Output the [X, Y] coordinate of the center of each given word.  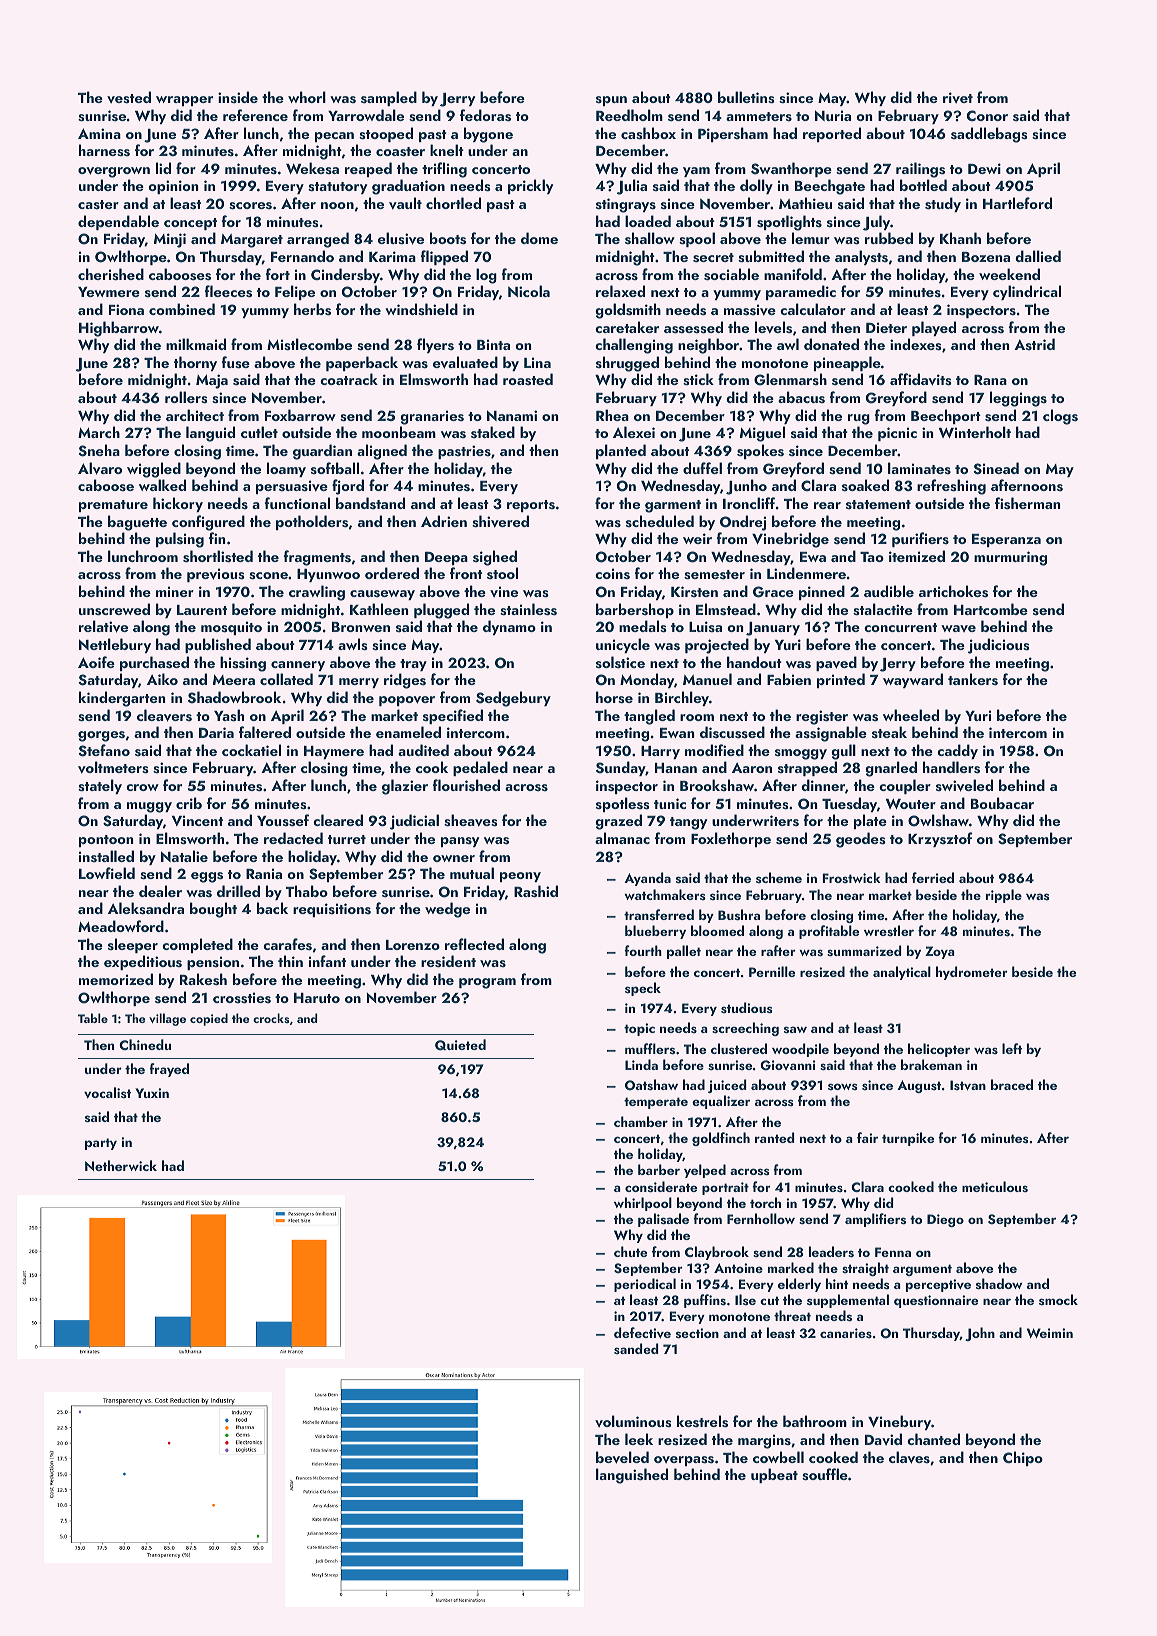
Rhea [612, 415]
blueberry [655, 932]
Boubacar [1002, 803]
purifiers [920, 539]
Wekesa [312, 168]
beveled [622, 1457]
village [167, 1019]
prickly [530, 186]
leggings [1018, 399]
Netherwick [121, 1165]
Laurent [202, 610]
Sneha [99, 450]
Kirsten [694, 592]
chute [630, 1251]
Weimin [1050, 1333]
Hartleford [1017, 203]
